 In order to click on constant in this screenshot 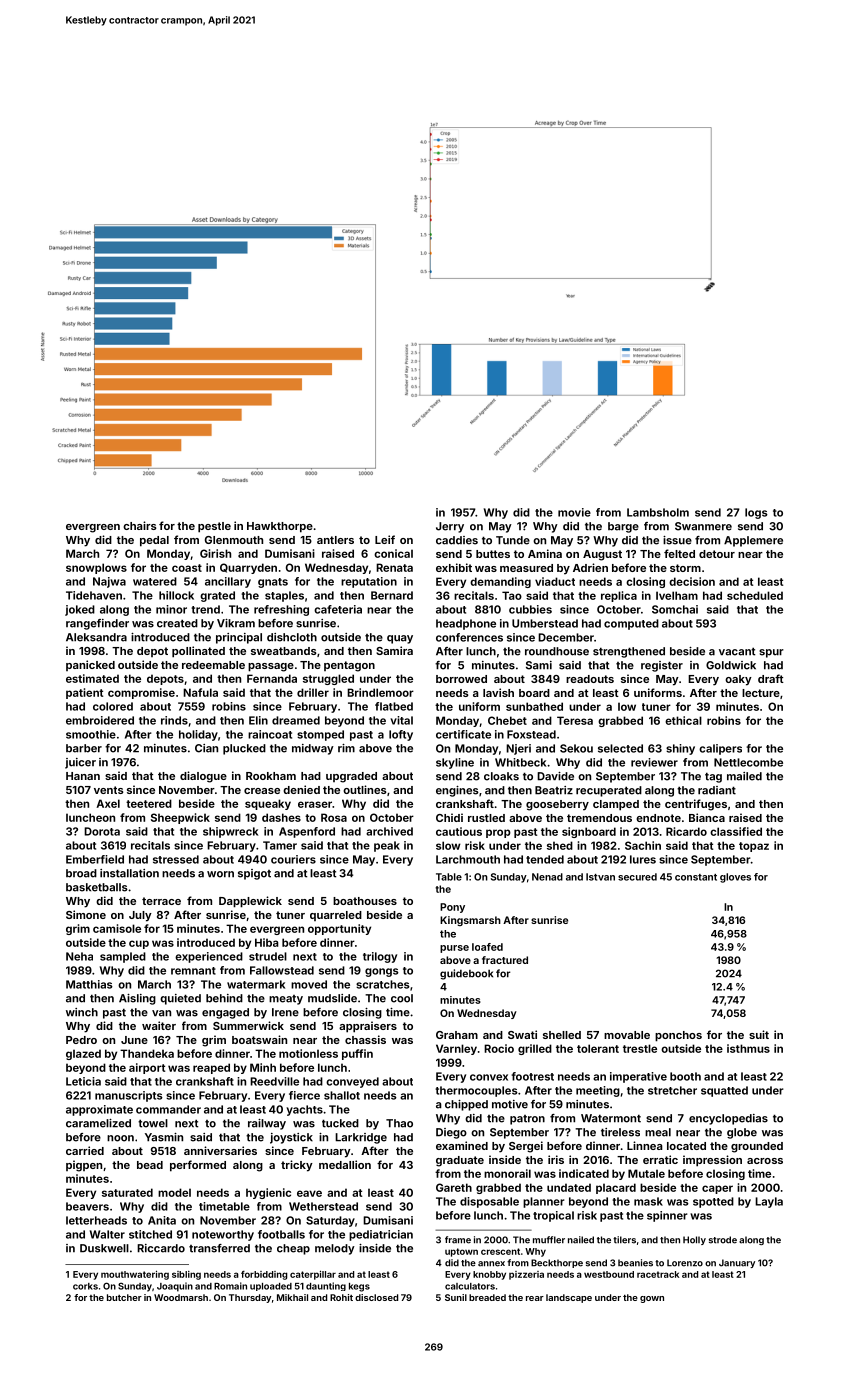, I will do `click(696, 877)`.
